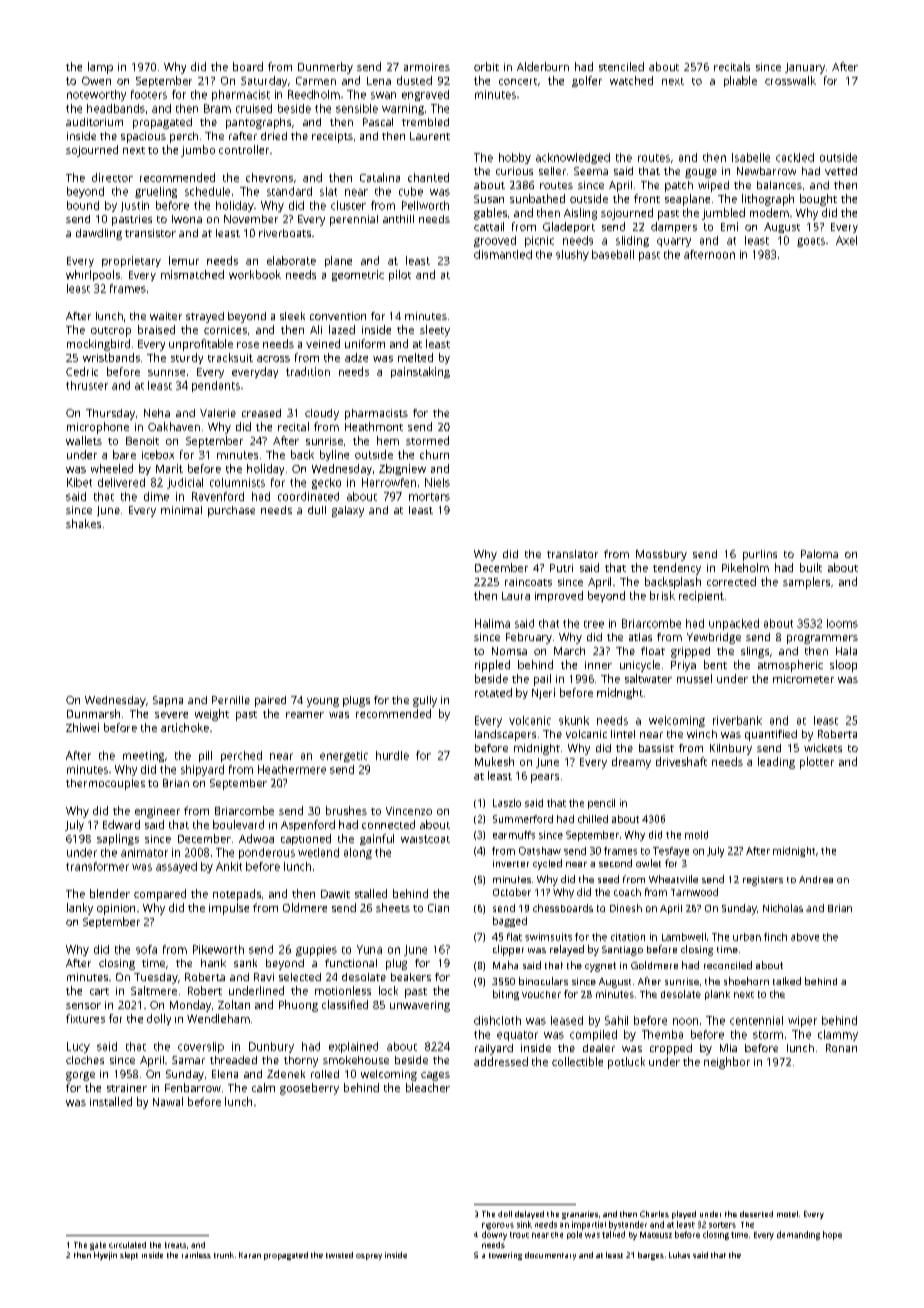  I want to click on saltwater, so click(648, 678).
